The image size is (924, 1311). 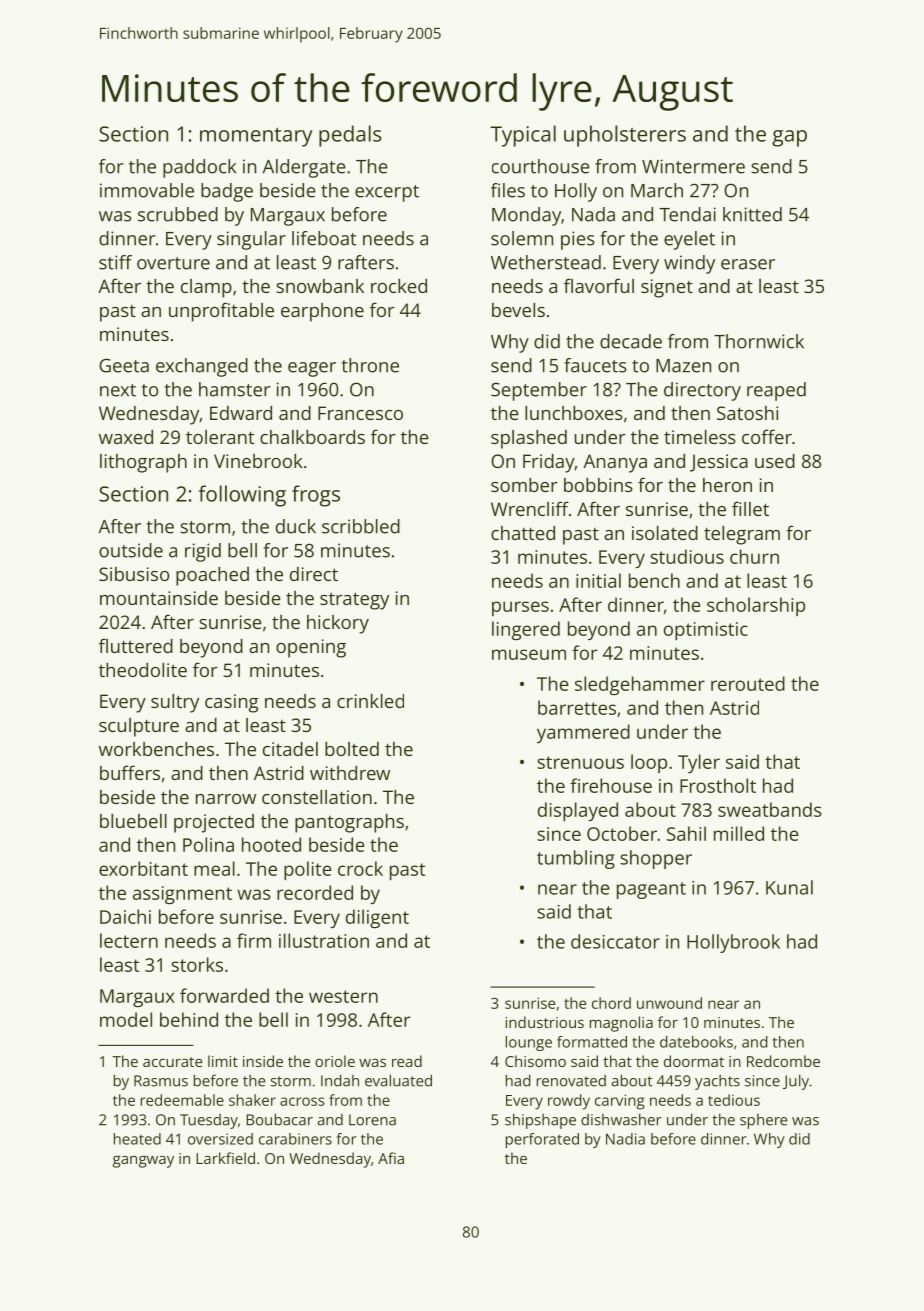 What do you see at coordinates (251, 240) in the page?
I see `singular` at bounding box center [251, 240].
